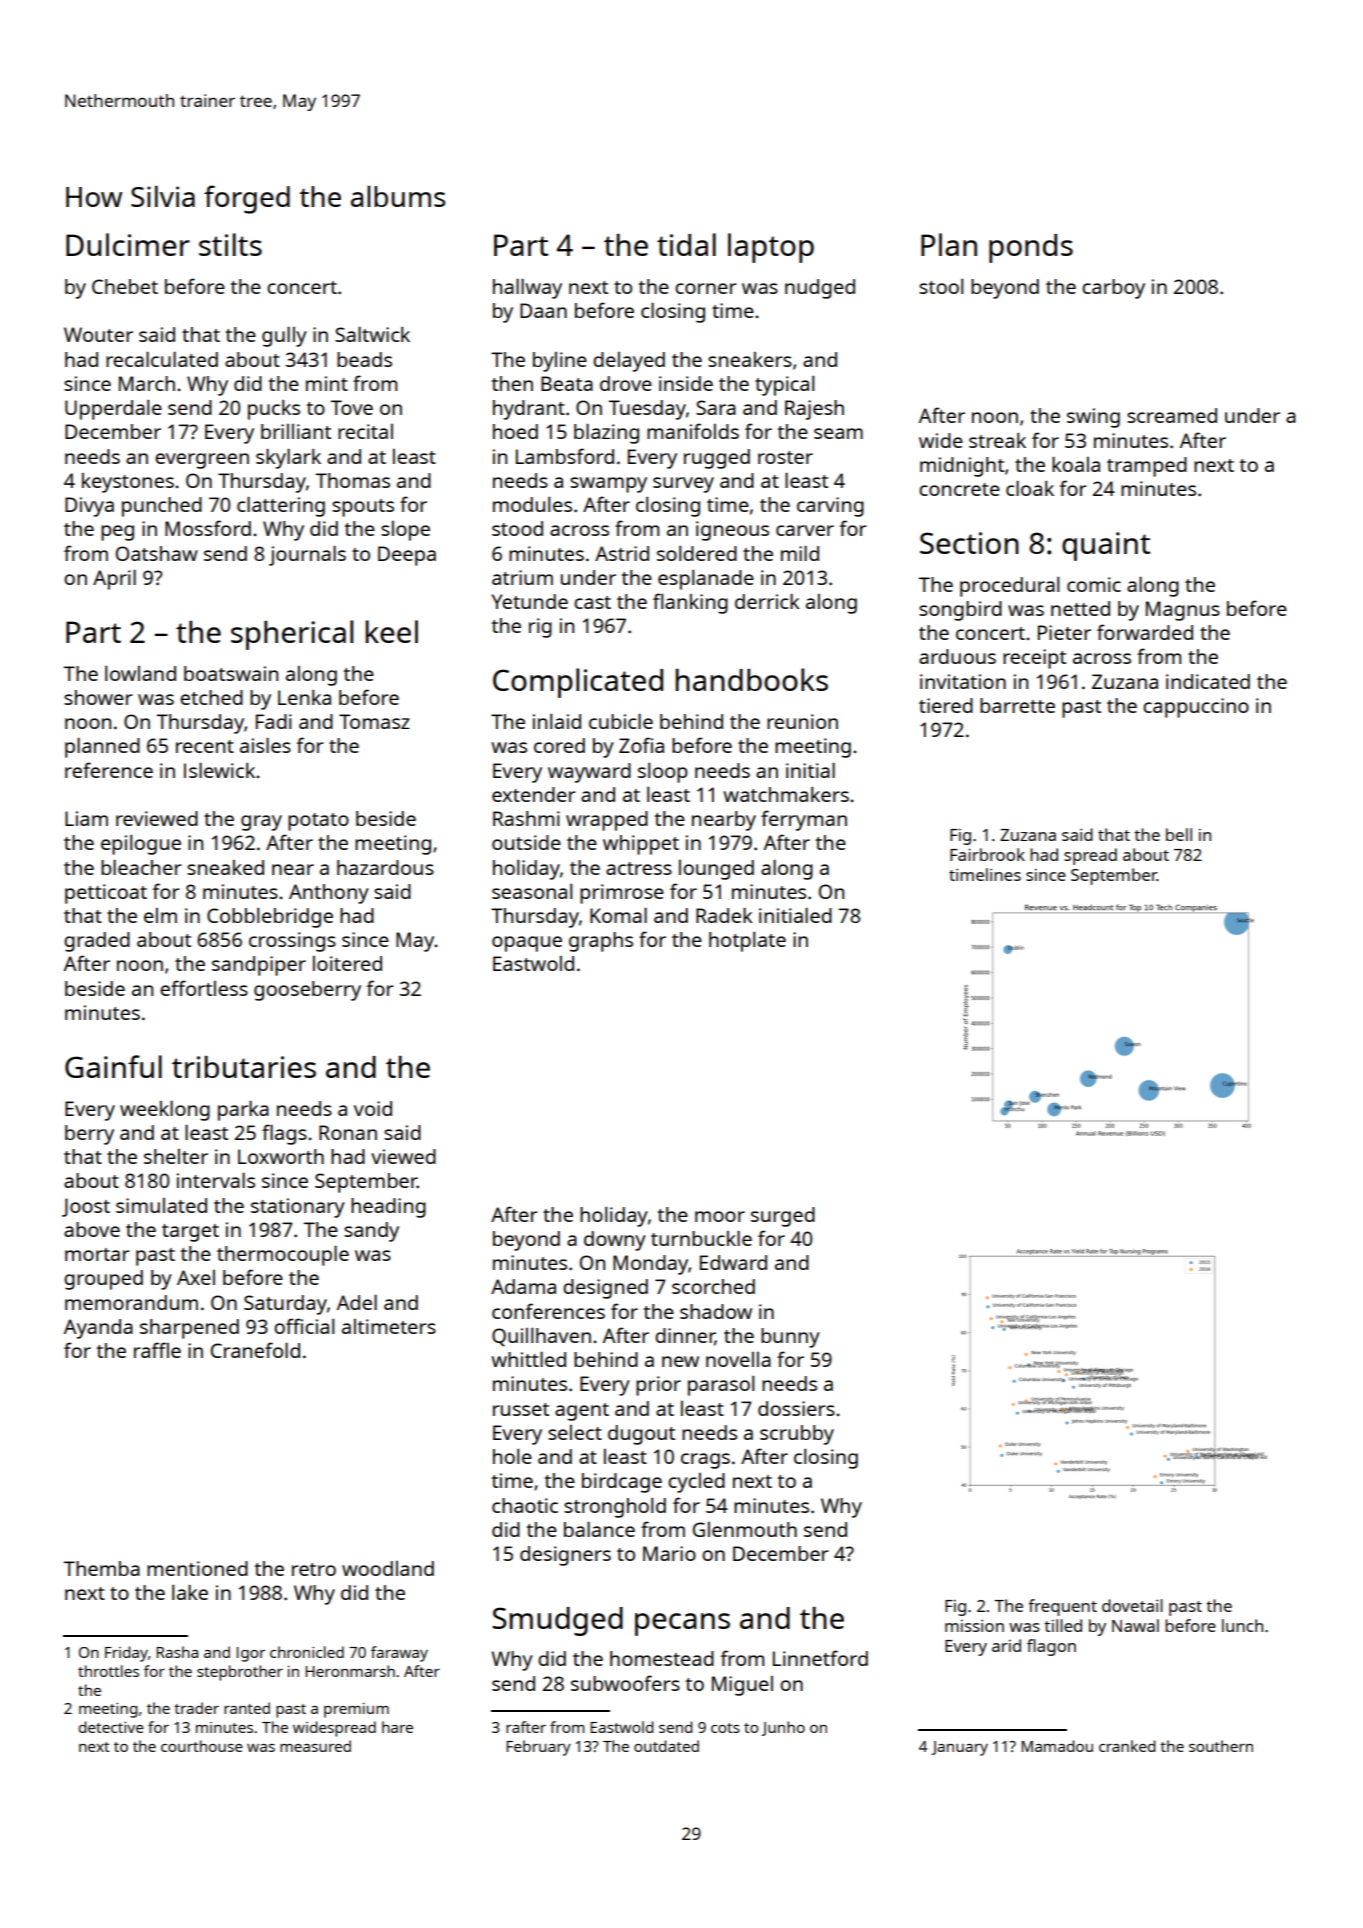 This page has height=1928, width=1363. I want to click on Ronan, so click(348, 1132).
